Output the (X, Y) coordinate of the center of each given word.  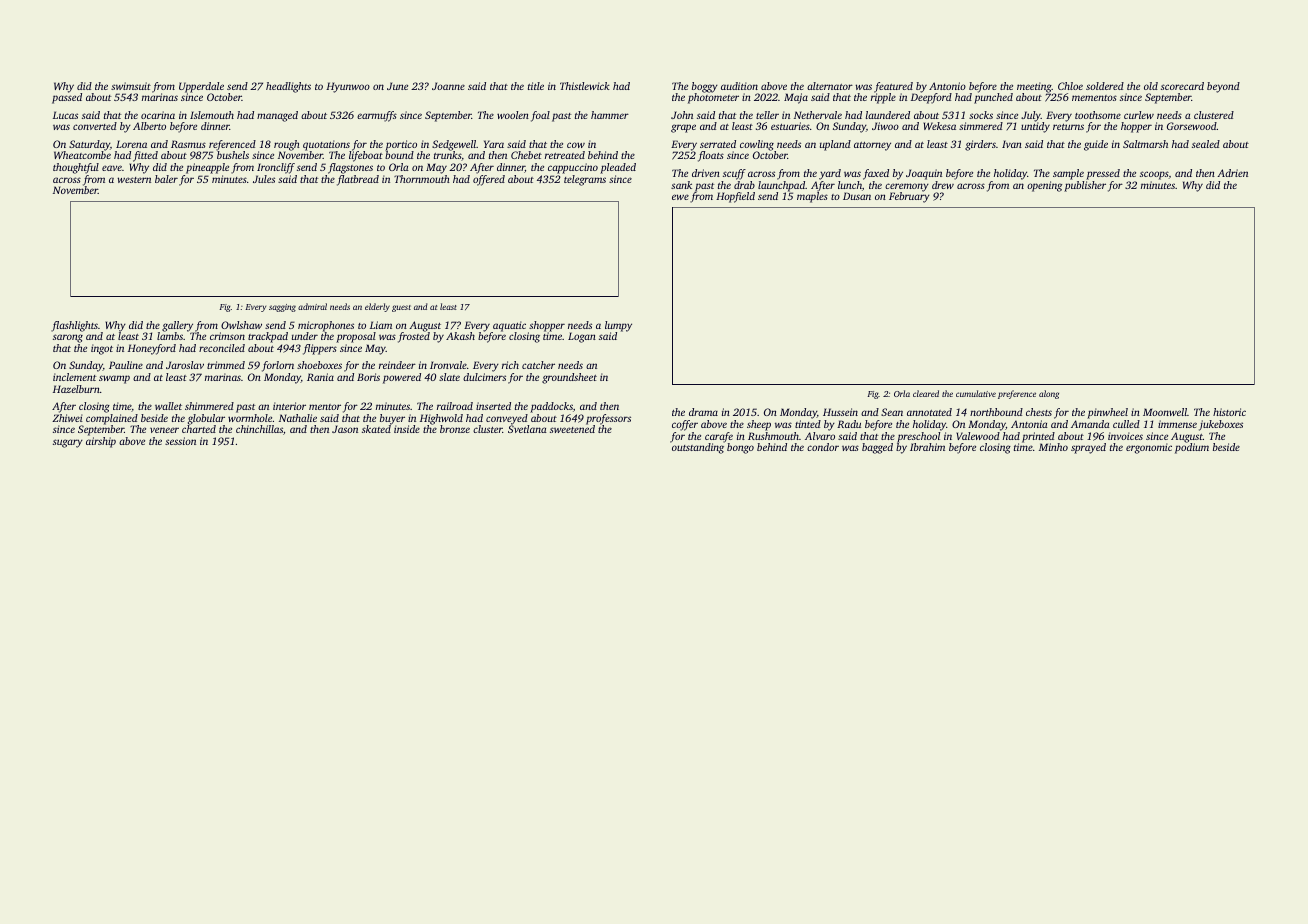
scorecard (1182, 86)
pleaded (618, 168)
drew (943, 185)
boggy (705, 87)
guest (401, 308)
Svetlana (527, 429)
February (909, 197)
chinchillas (259, 429)
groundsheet (569, 378)
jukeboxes (1221, 425)
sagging (282, 308)
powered (402, 378)
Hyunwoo (348, 87)
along (1049, 394)
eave (112, 168)
